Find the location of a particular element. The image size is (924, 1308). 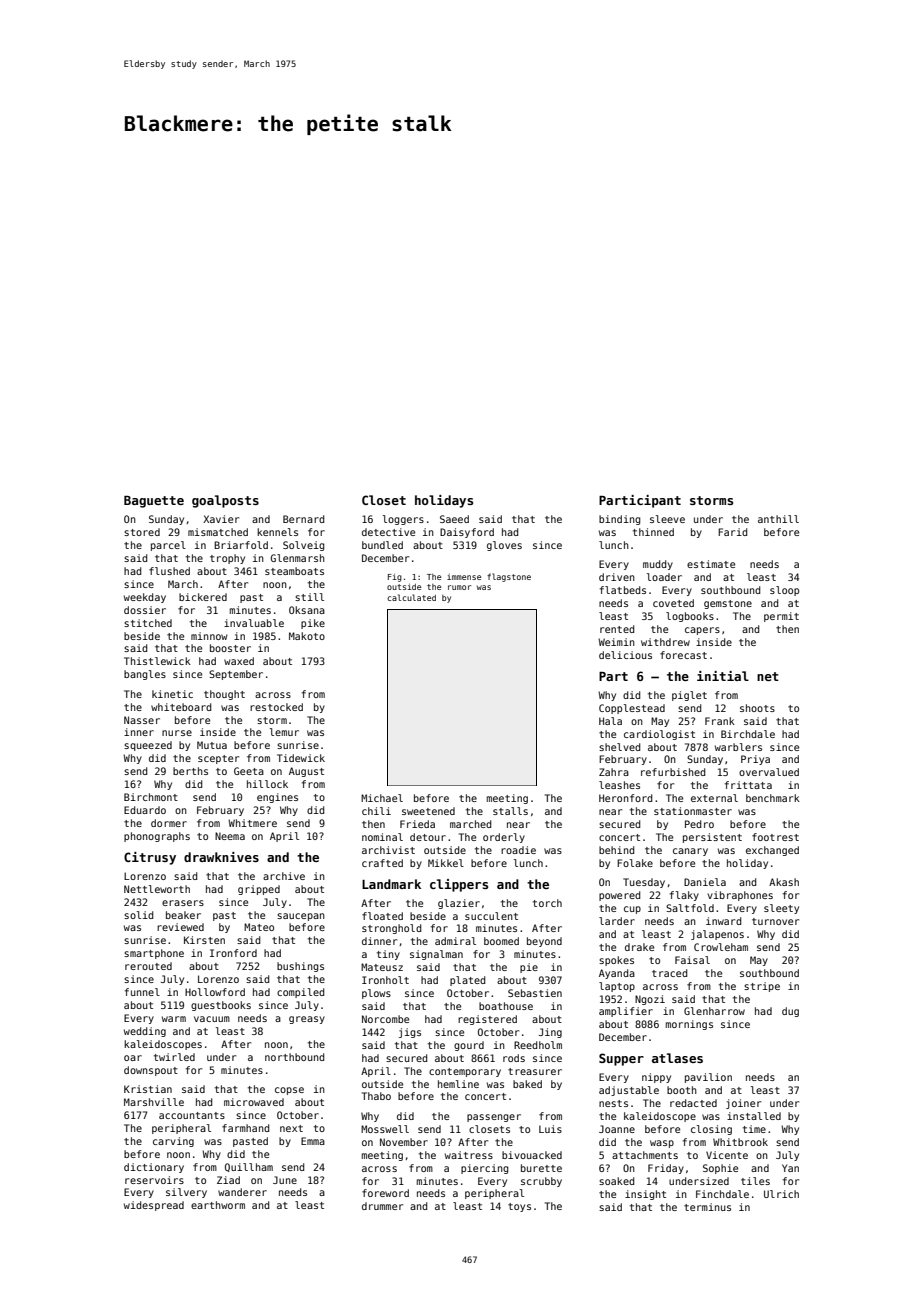

calculated is located at coordinates (411, 597).
